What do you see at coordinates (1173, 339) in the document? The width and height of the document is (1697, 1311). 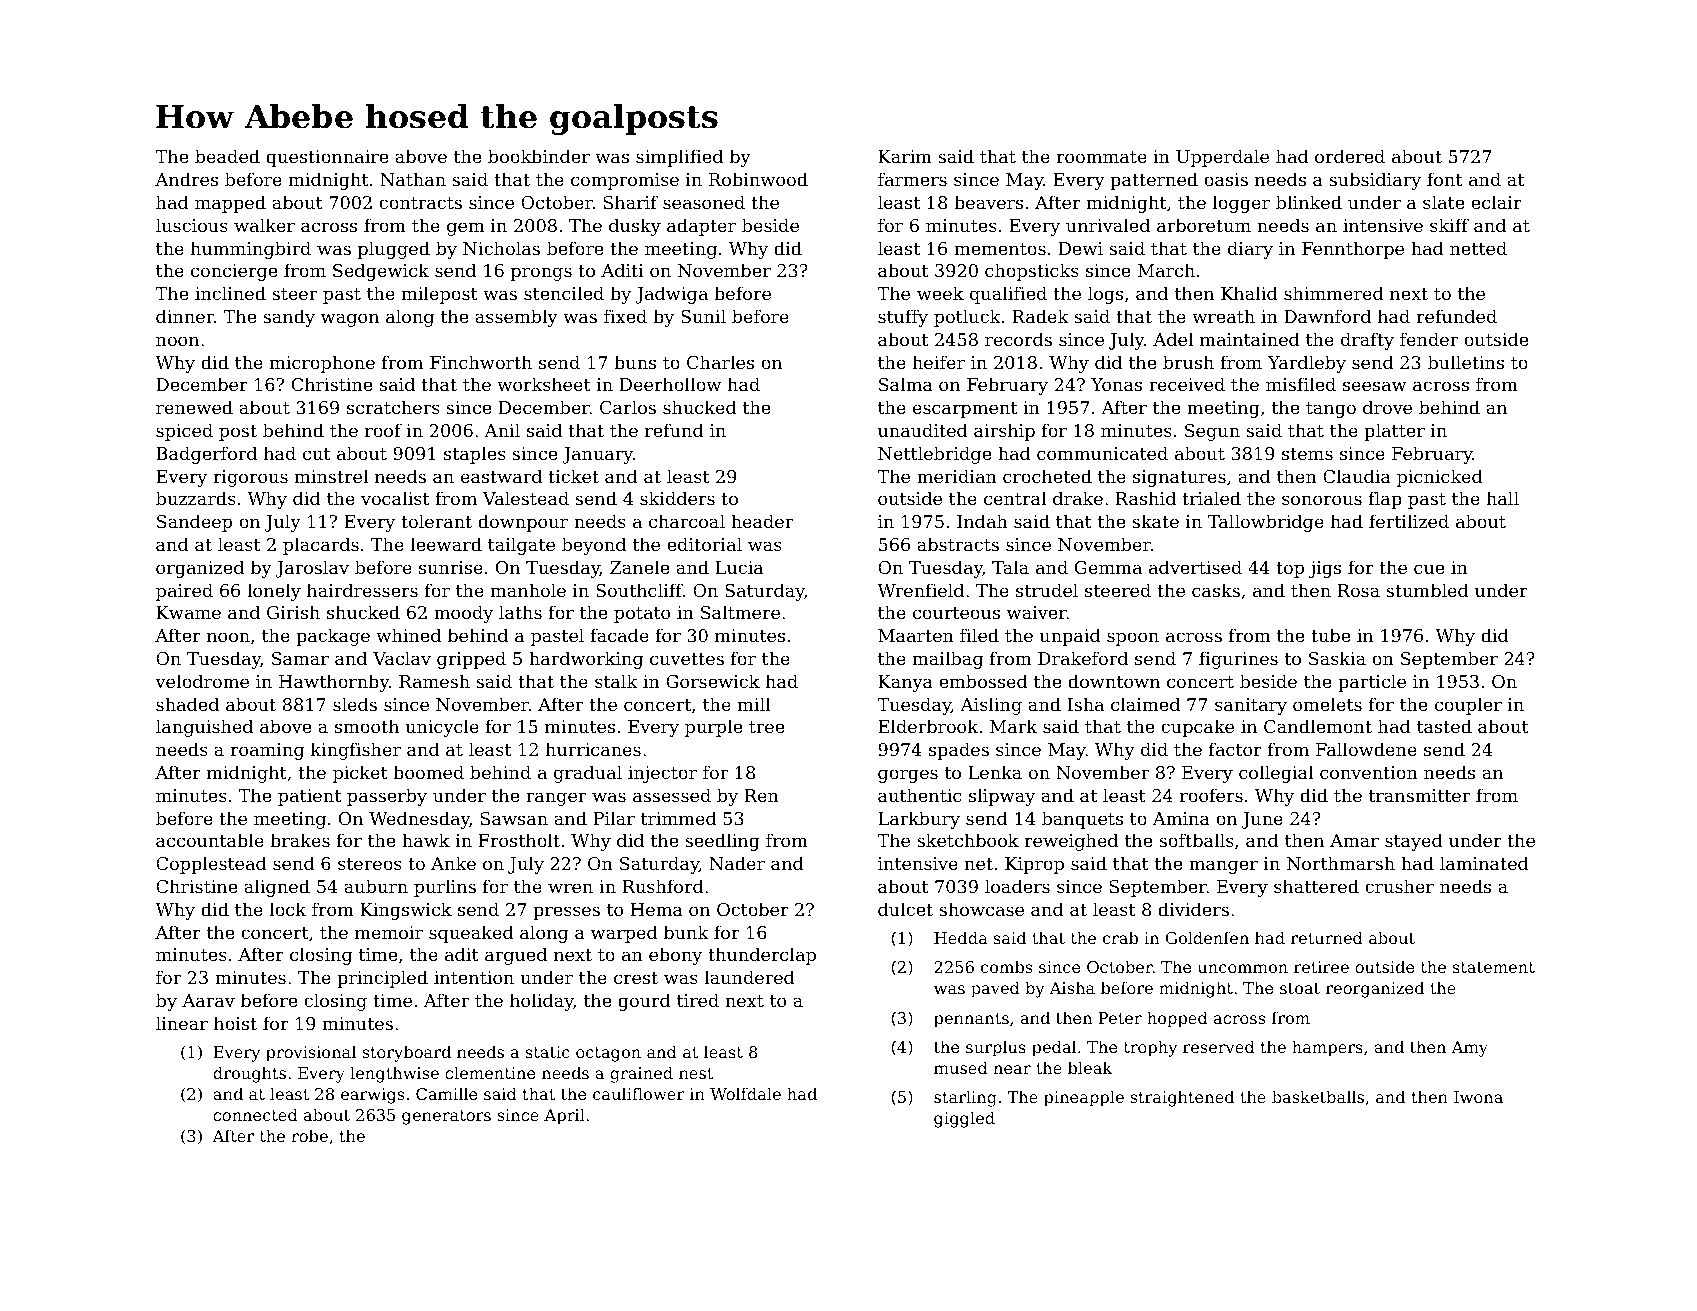 I see `Adel` at bounding box center [1173, 339].
